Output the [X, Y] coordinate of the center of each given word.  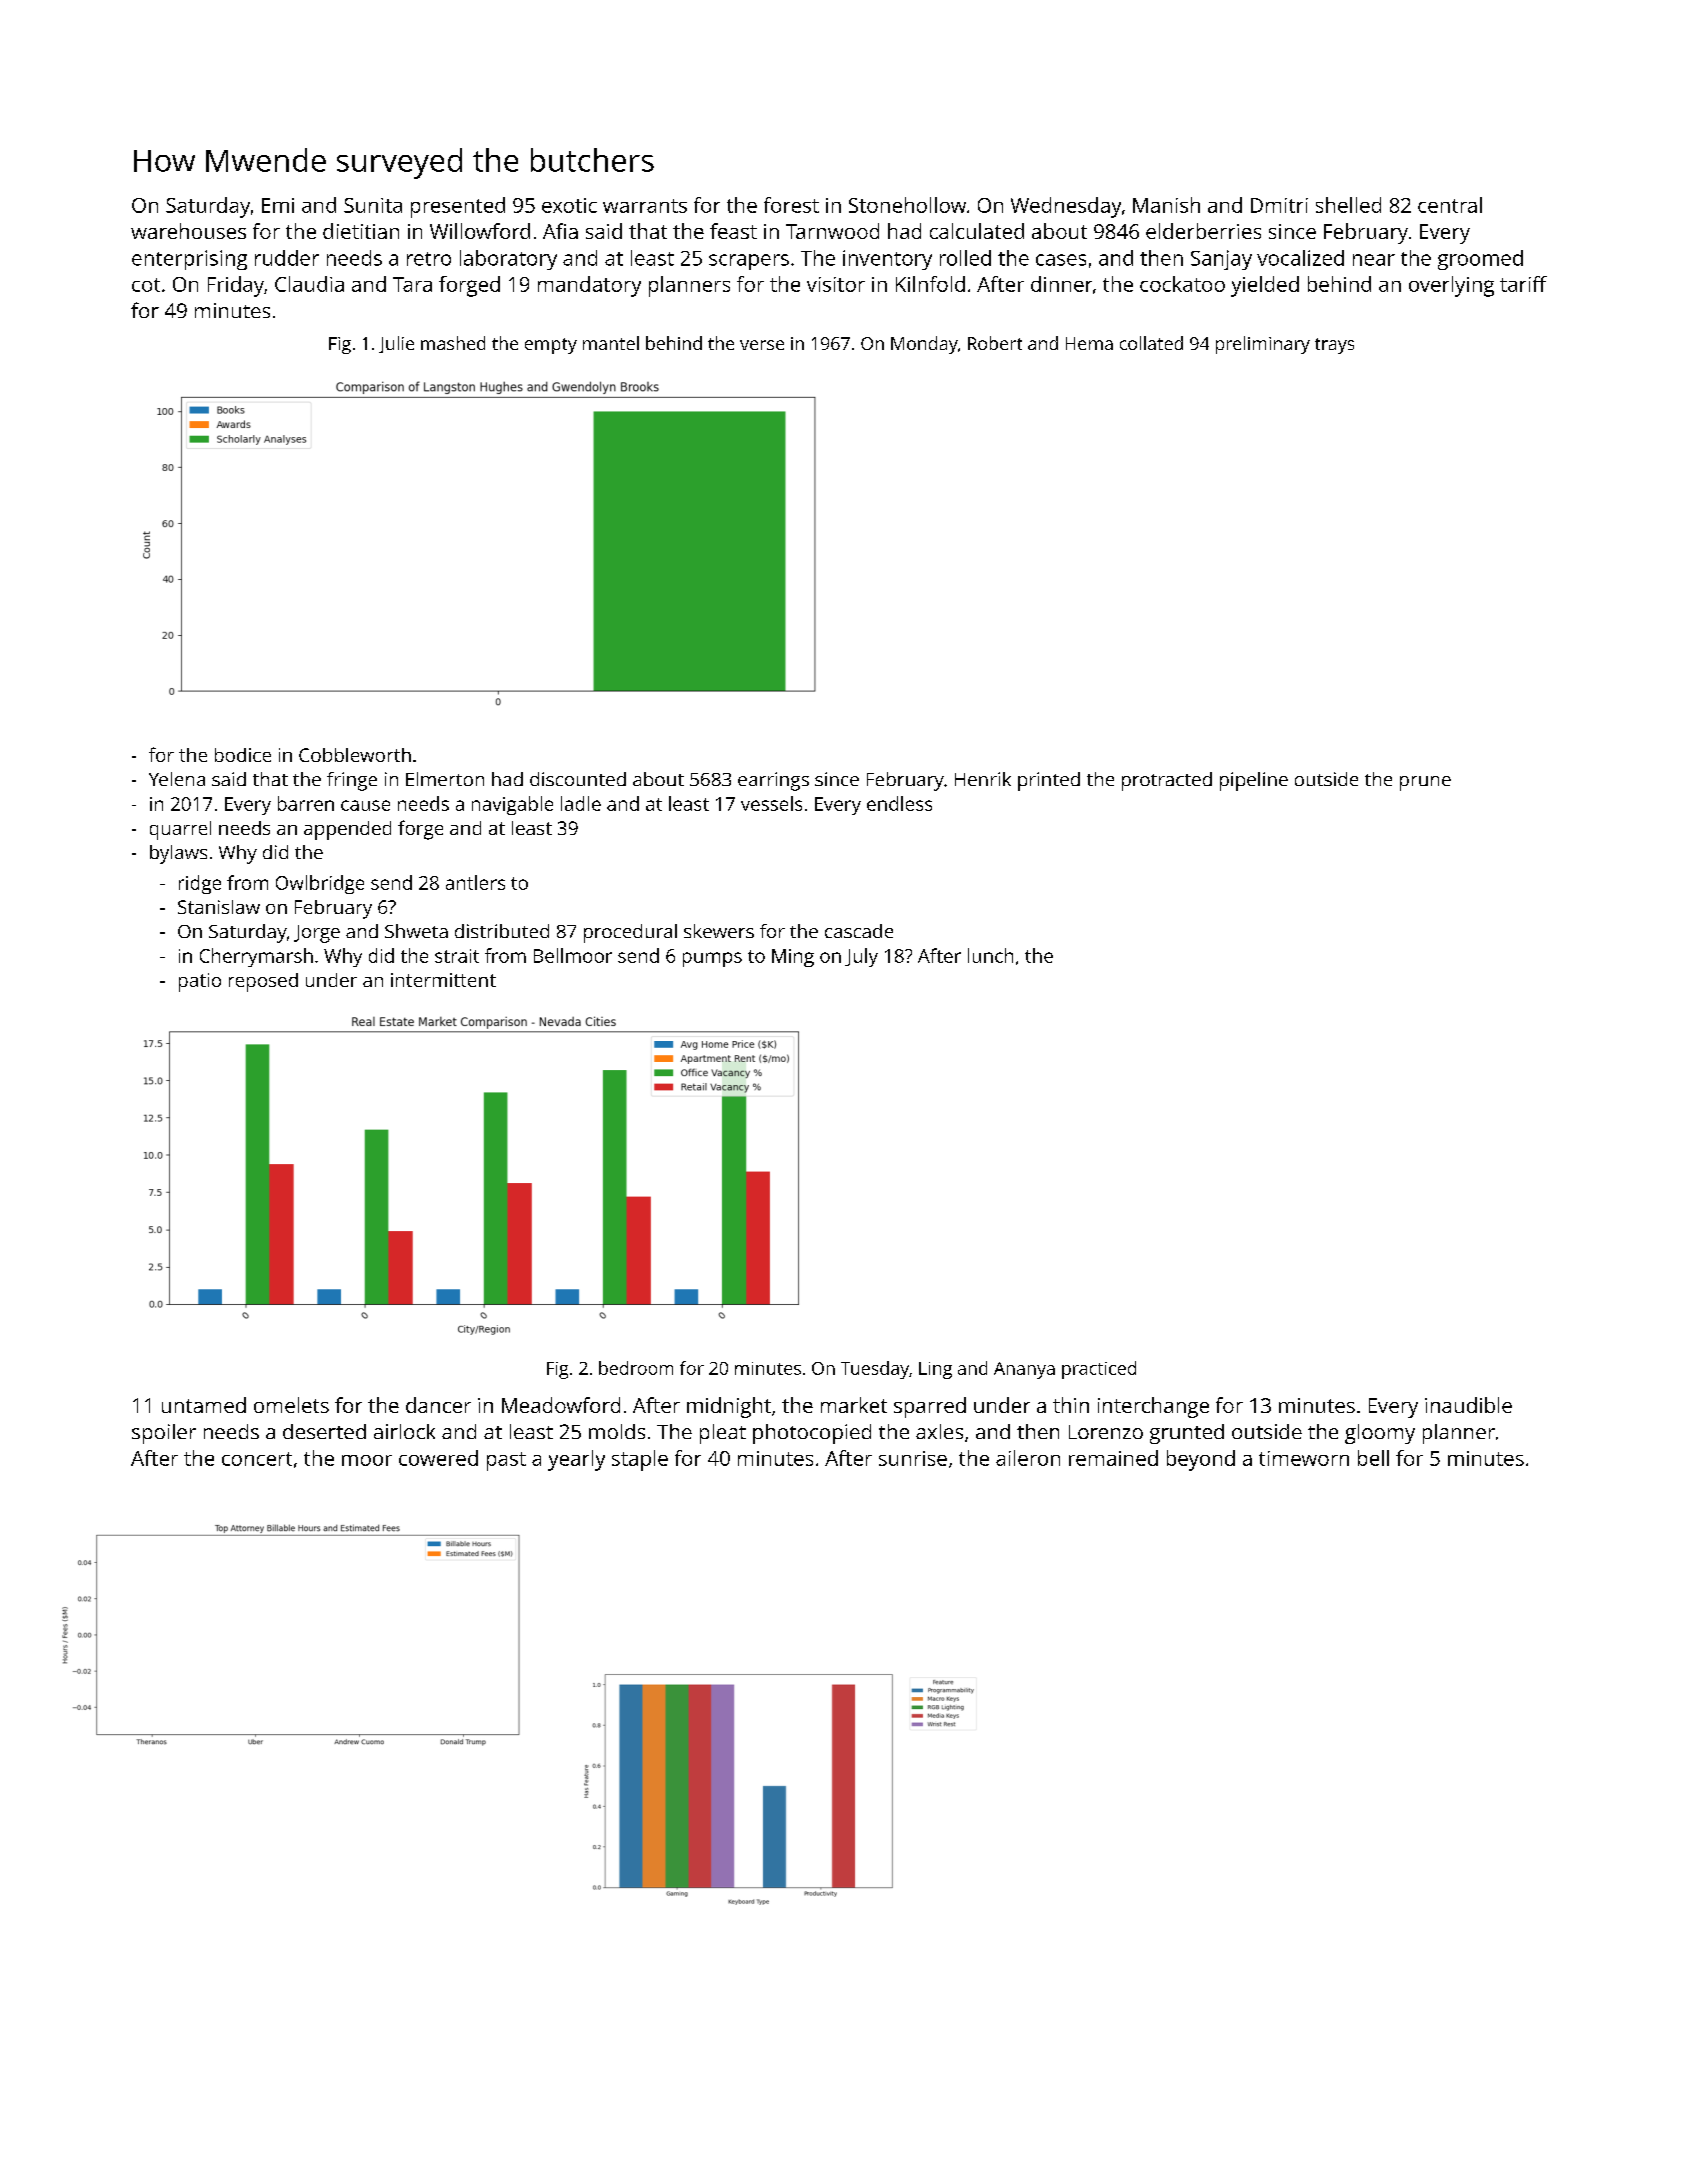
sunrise [913, 1458]
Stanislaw [219, 907]
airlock [404, 1431]
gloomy [1380, 1434]
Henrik [983, 779]
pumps [712, 959]
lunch [990, 955]
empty [551, 346]
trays [1334, 346]
